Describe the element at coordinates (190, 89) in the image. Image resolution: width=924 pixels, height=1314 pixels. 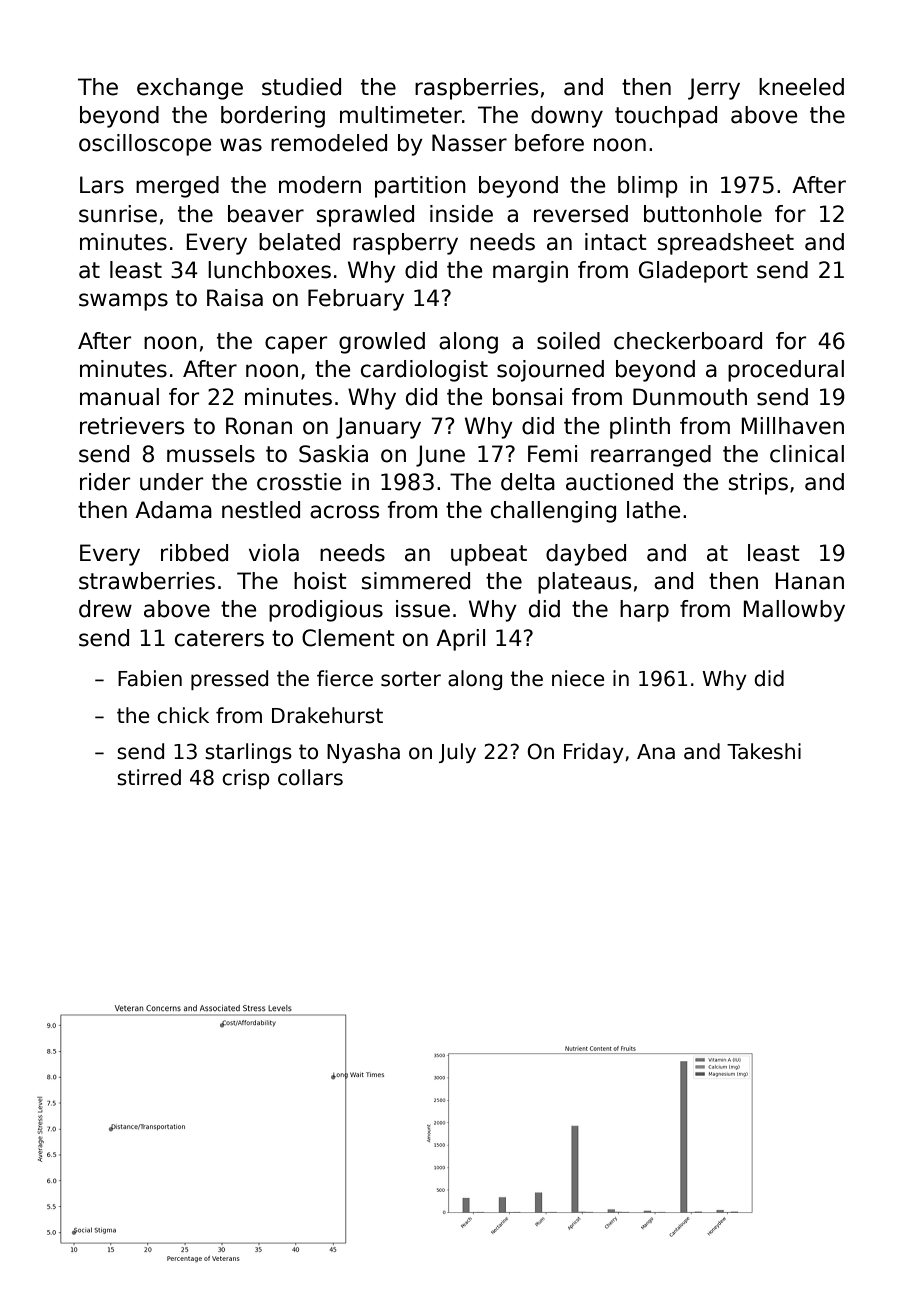
I see `exchange` at that location.
